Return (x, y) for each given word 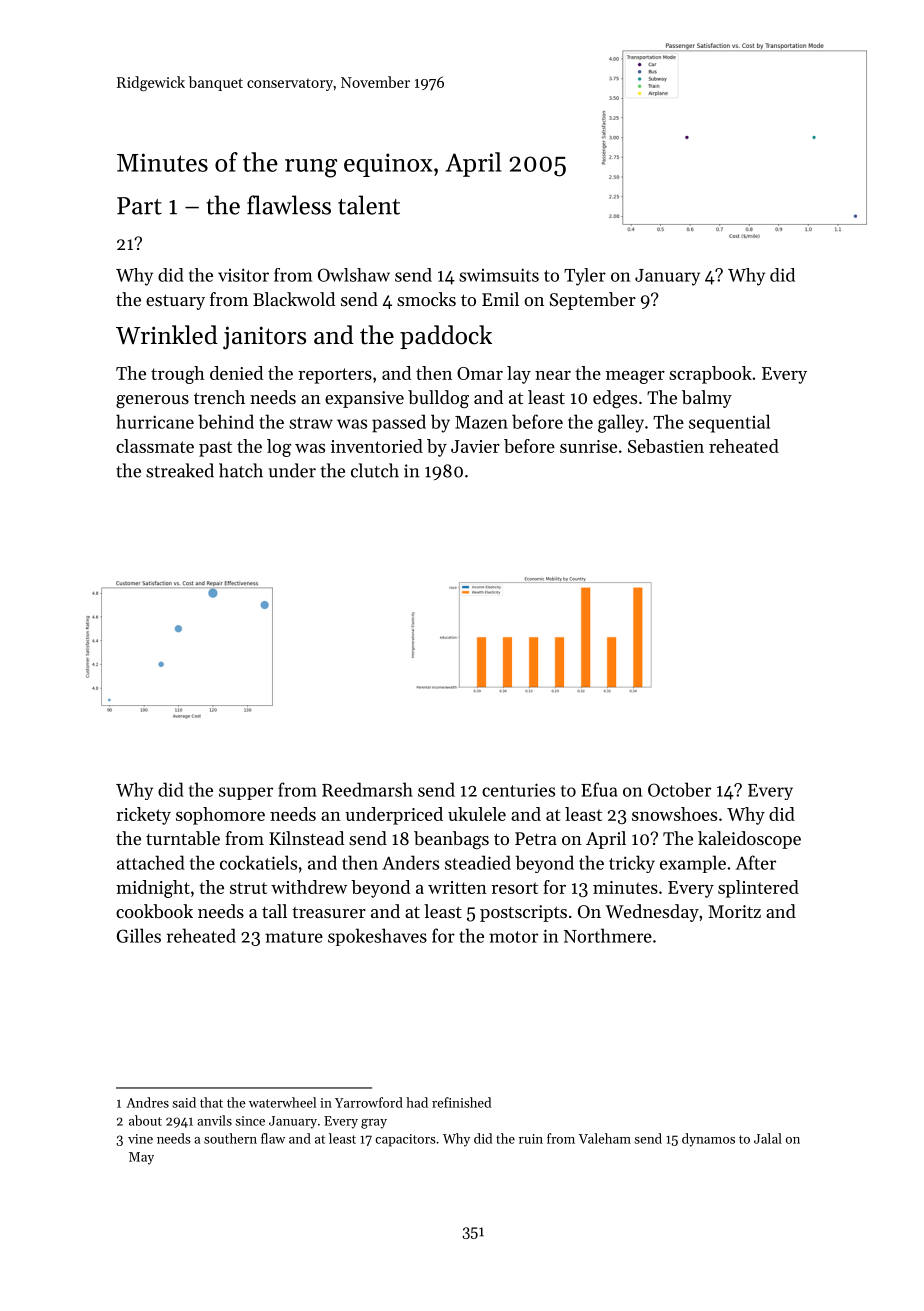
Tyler (585, 277)
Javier (475, 446)
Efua (599, 789)
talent (369, 205)
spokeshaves (377, 937)
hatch (241, 470)
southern (230, 1138)
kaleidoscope (749, 840)
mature (294, 937)
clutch (375, 470)
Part (139, 206)
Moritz (734, 911)
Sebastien (666, 446)
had (417, 1102)
